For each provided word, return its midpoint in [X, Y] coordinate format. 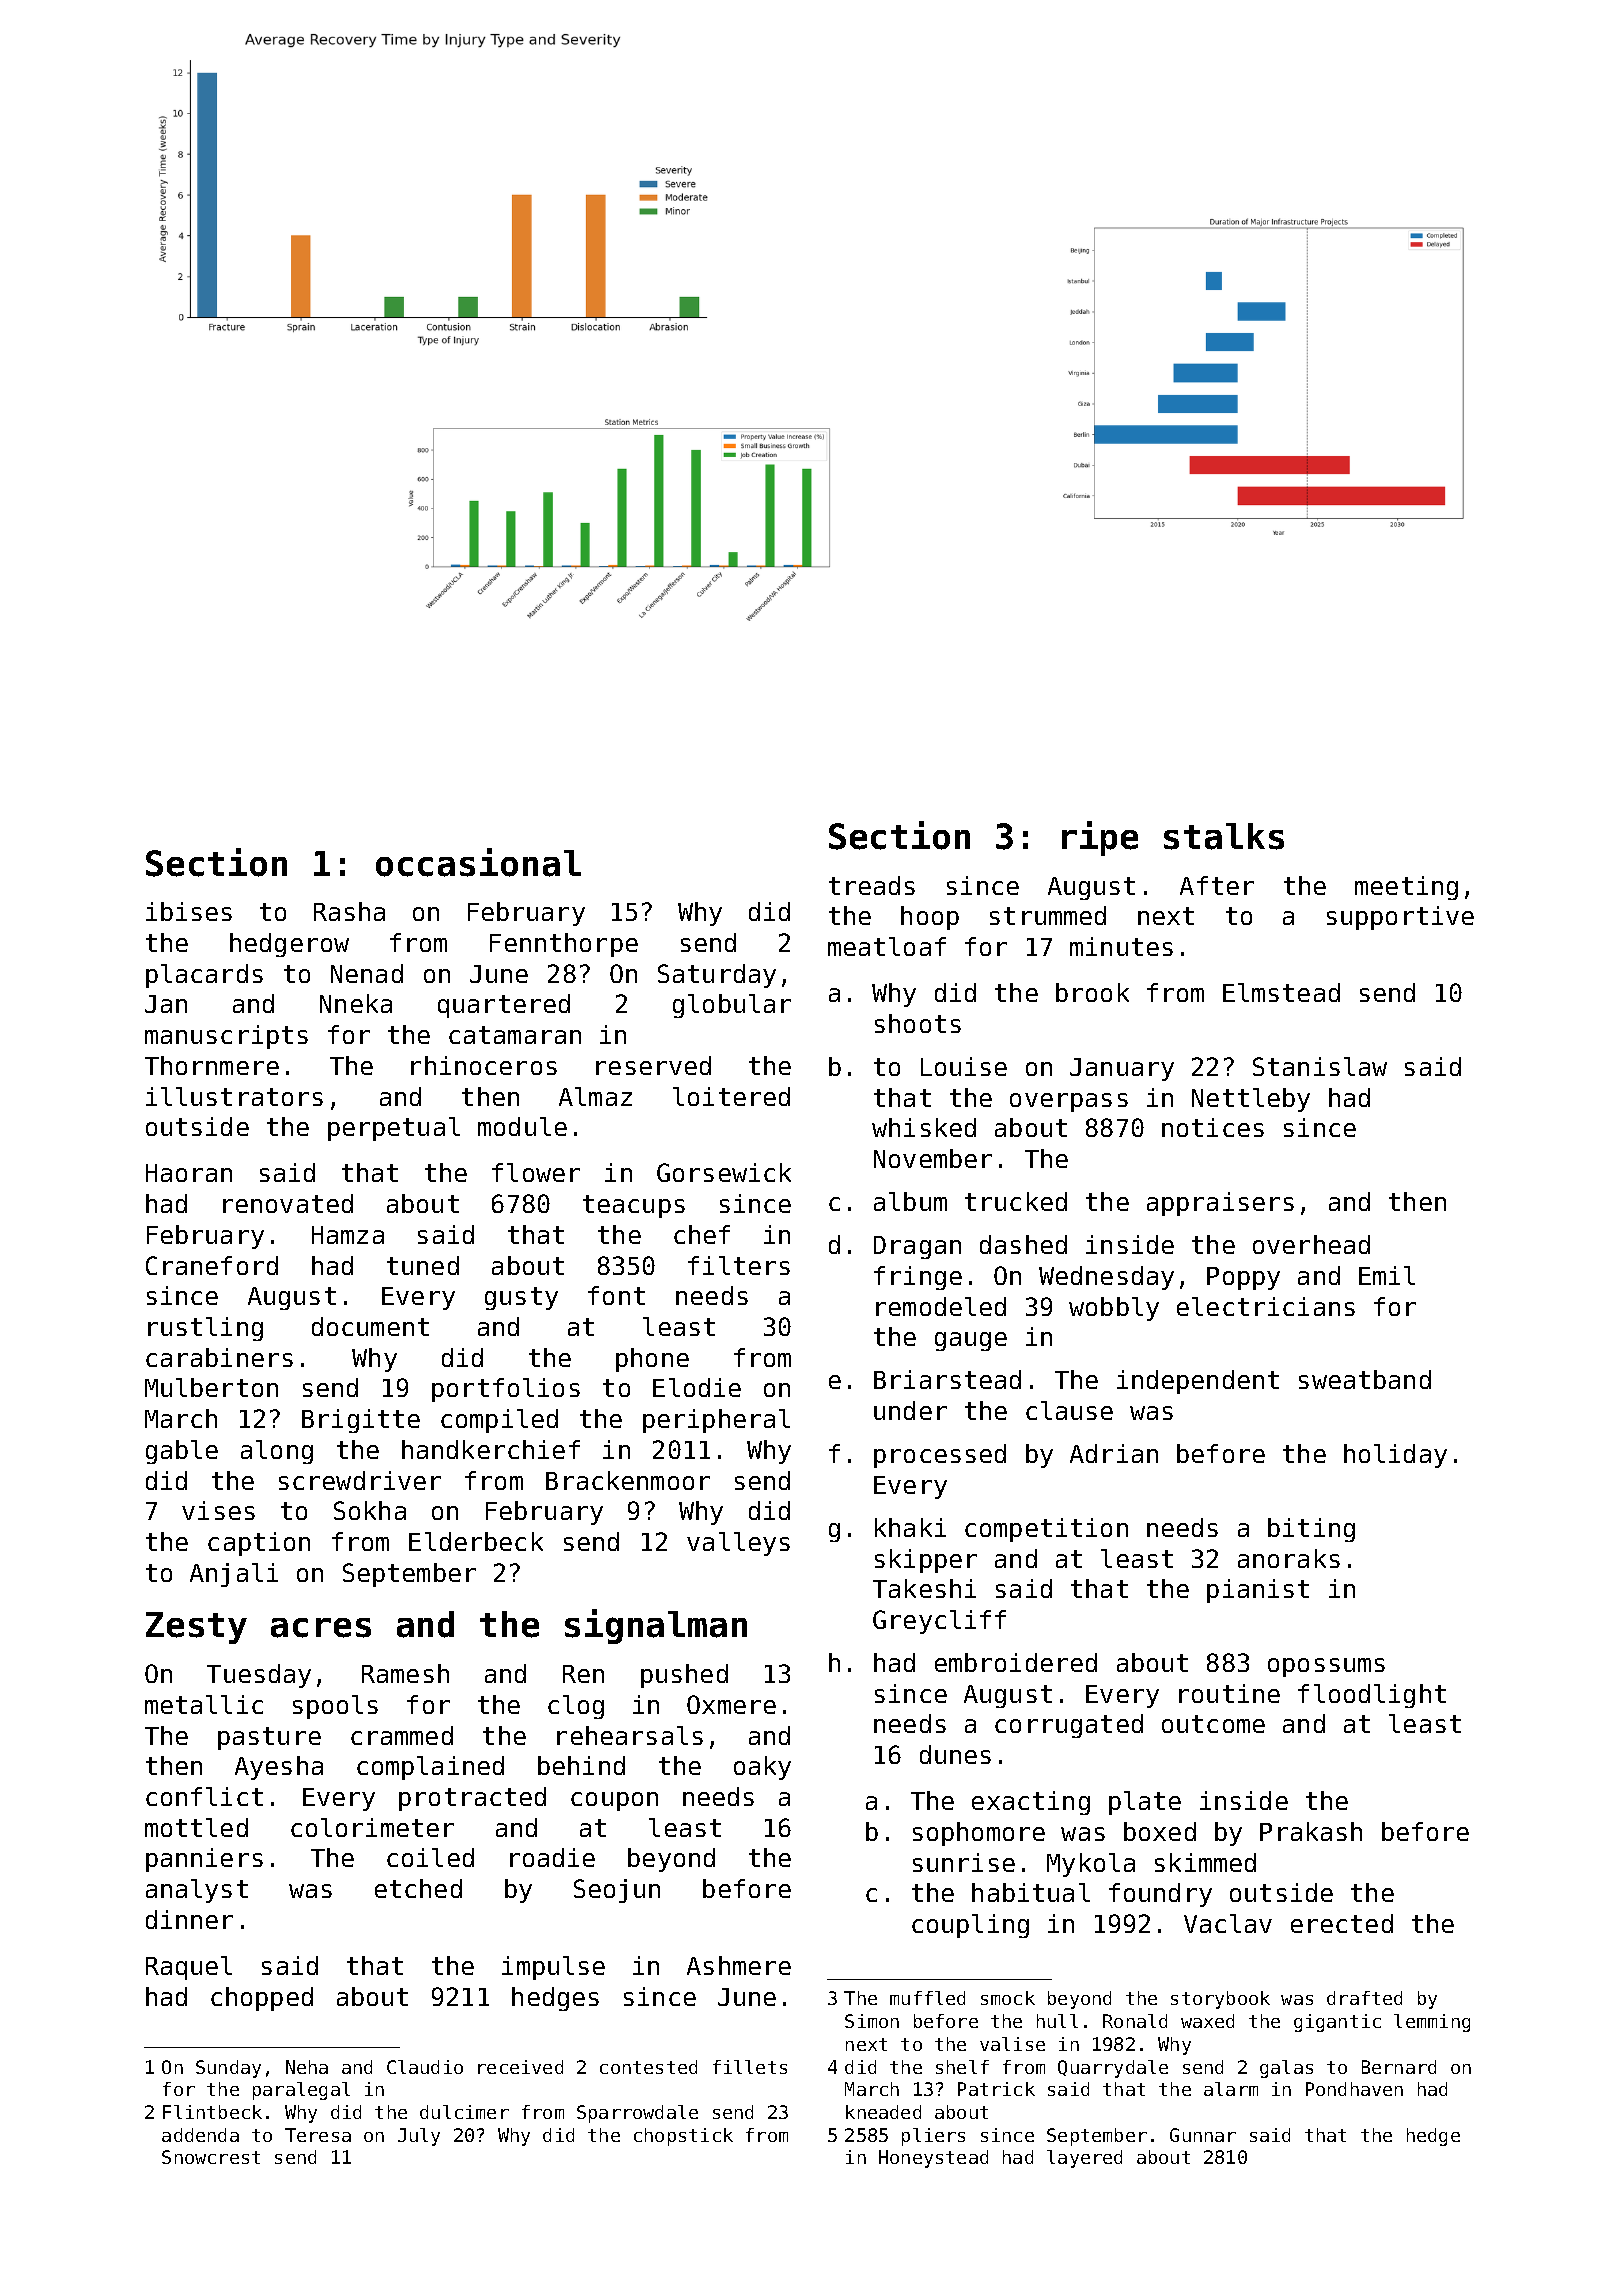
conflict [204, 1796]
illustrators [234, 1096]
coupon [614, 1801]
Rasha [349, 911]
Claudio [425, 2067]
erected [1342, 1923]
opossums [1326, 1667]
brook [1092, 992]
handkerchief [491, 1449]
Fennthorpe [564, 945]
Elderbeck [476, 1541]
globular [732, 1006]
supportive [1400, 918]
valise [1012, 2044]
